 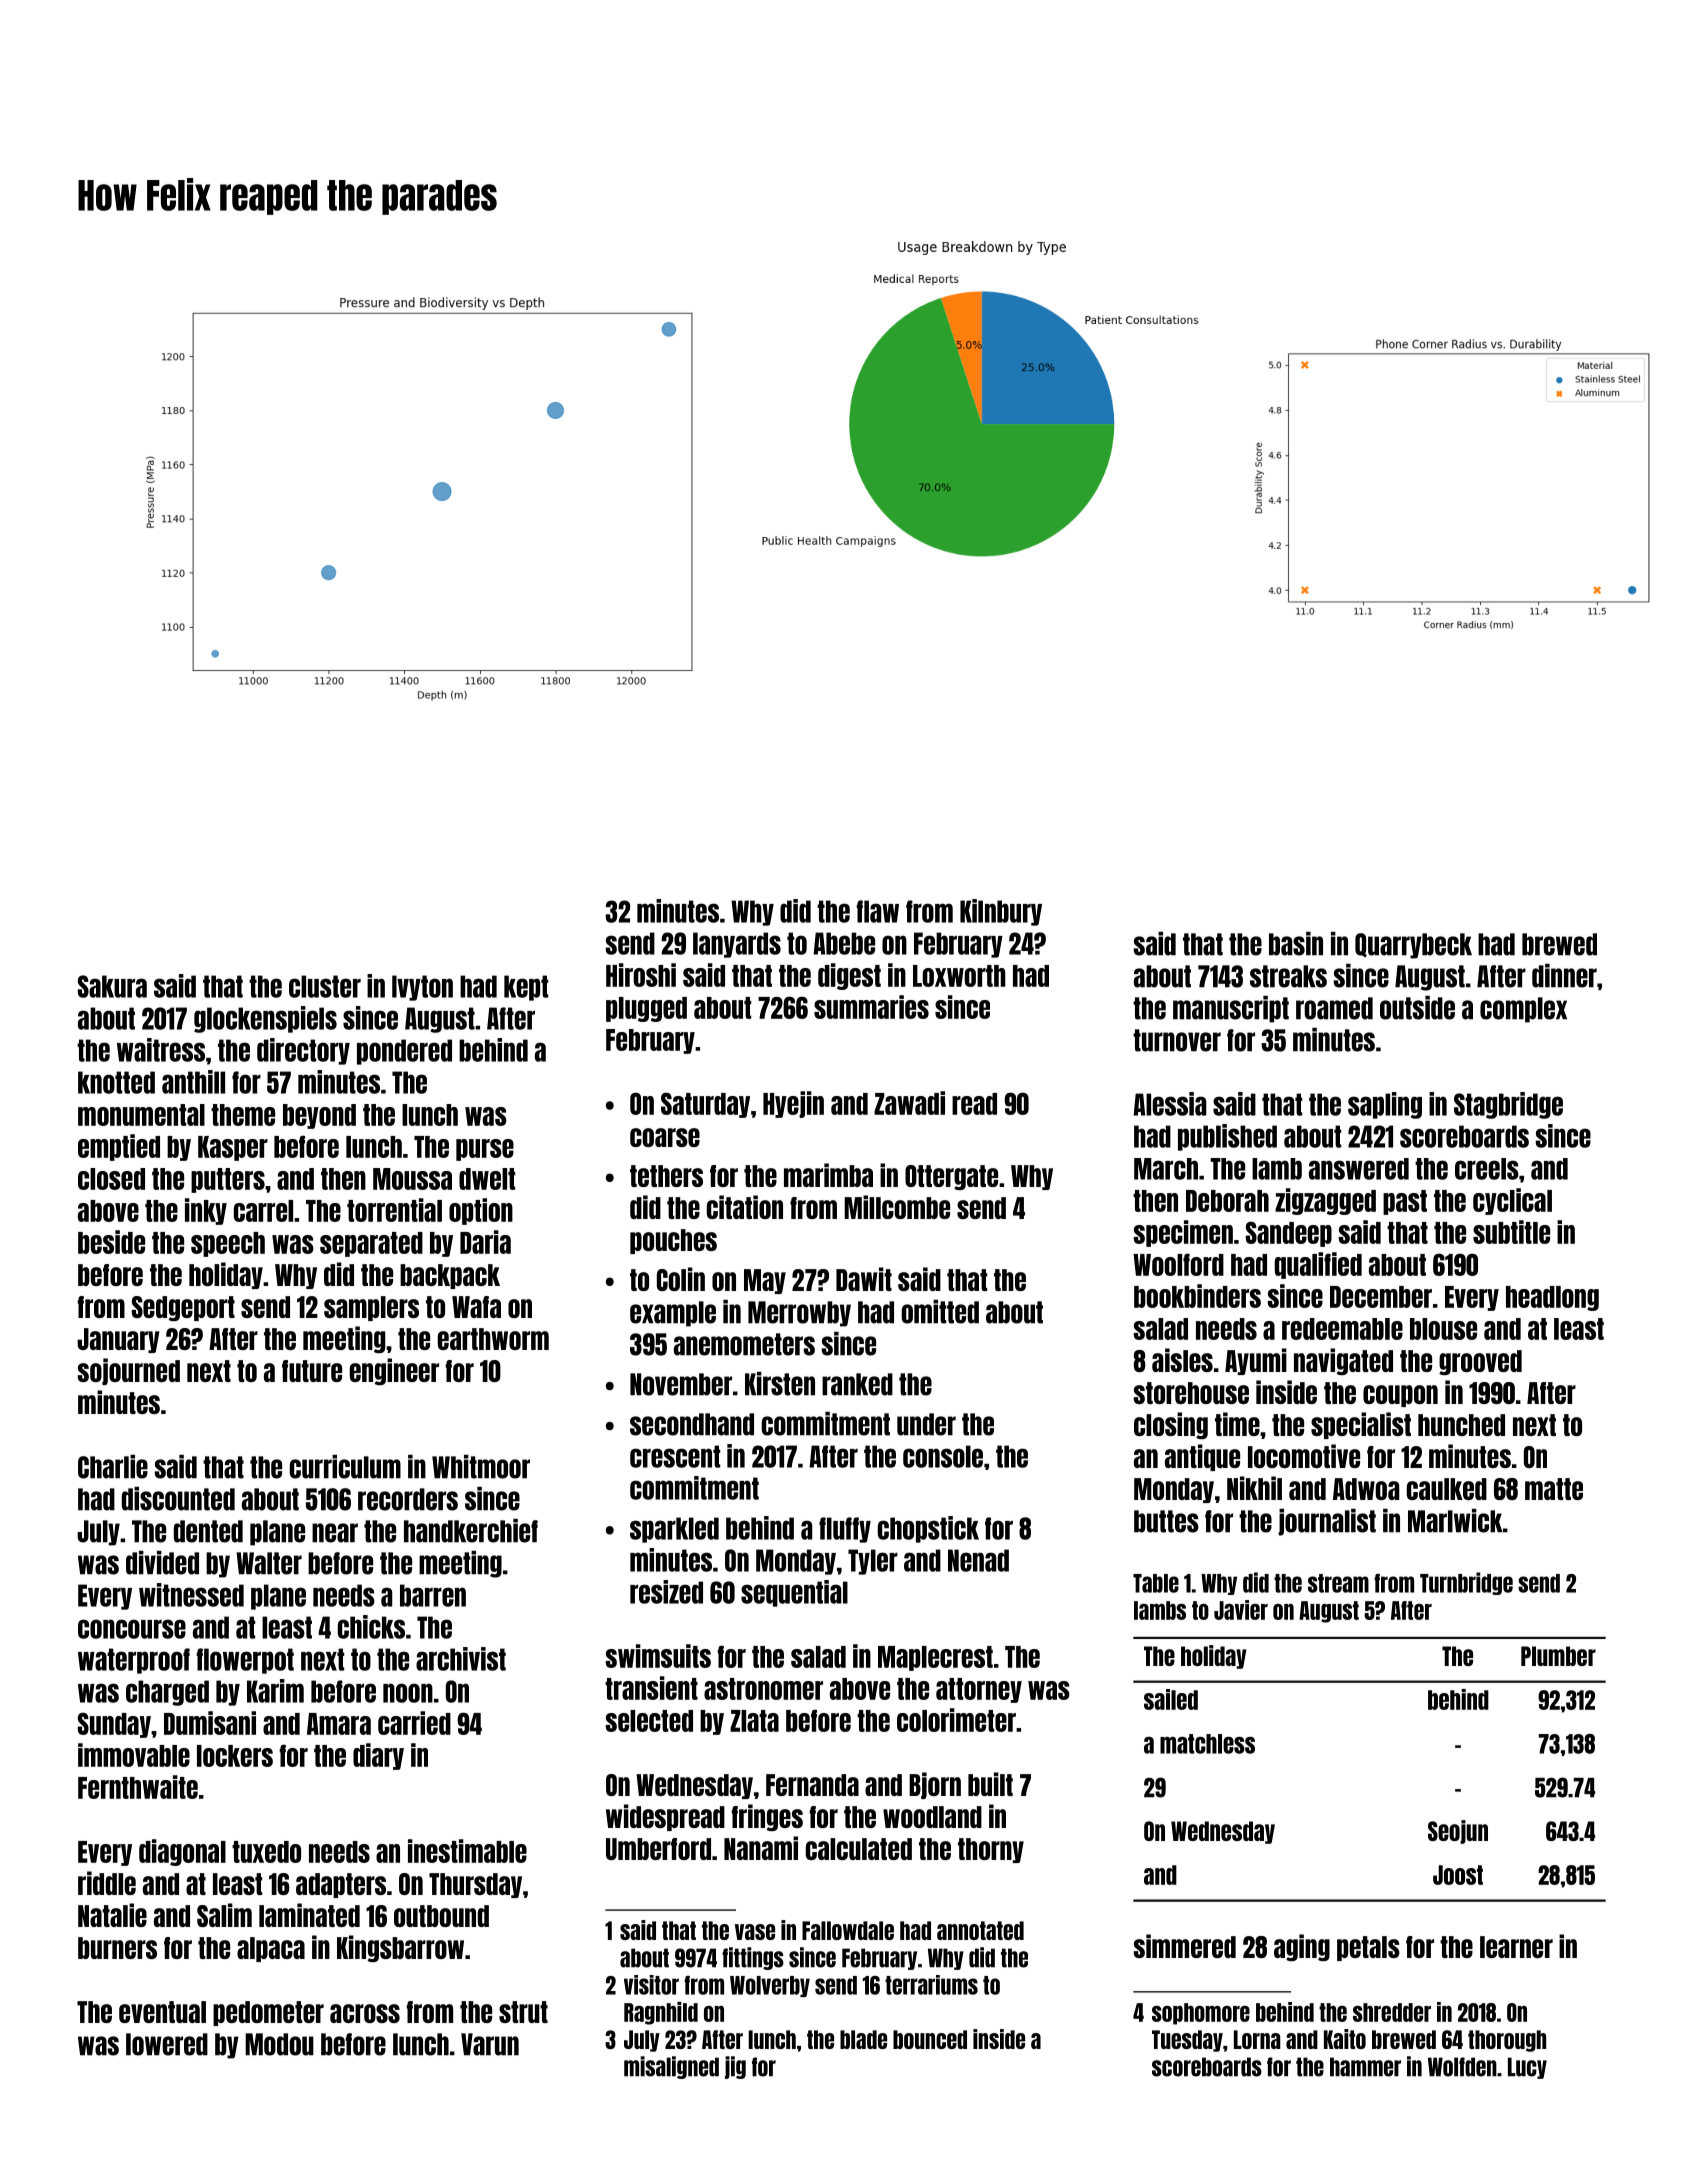 What do you see at coordinates (1169, 1104) in the document?
I see `Alessia` at bounding box center [1169, 1104].
